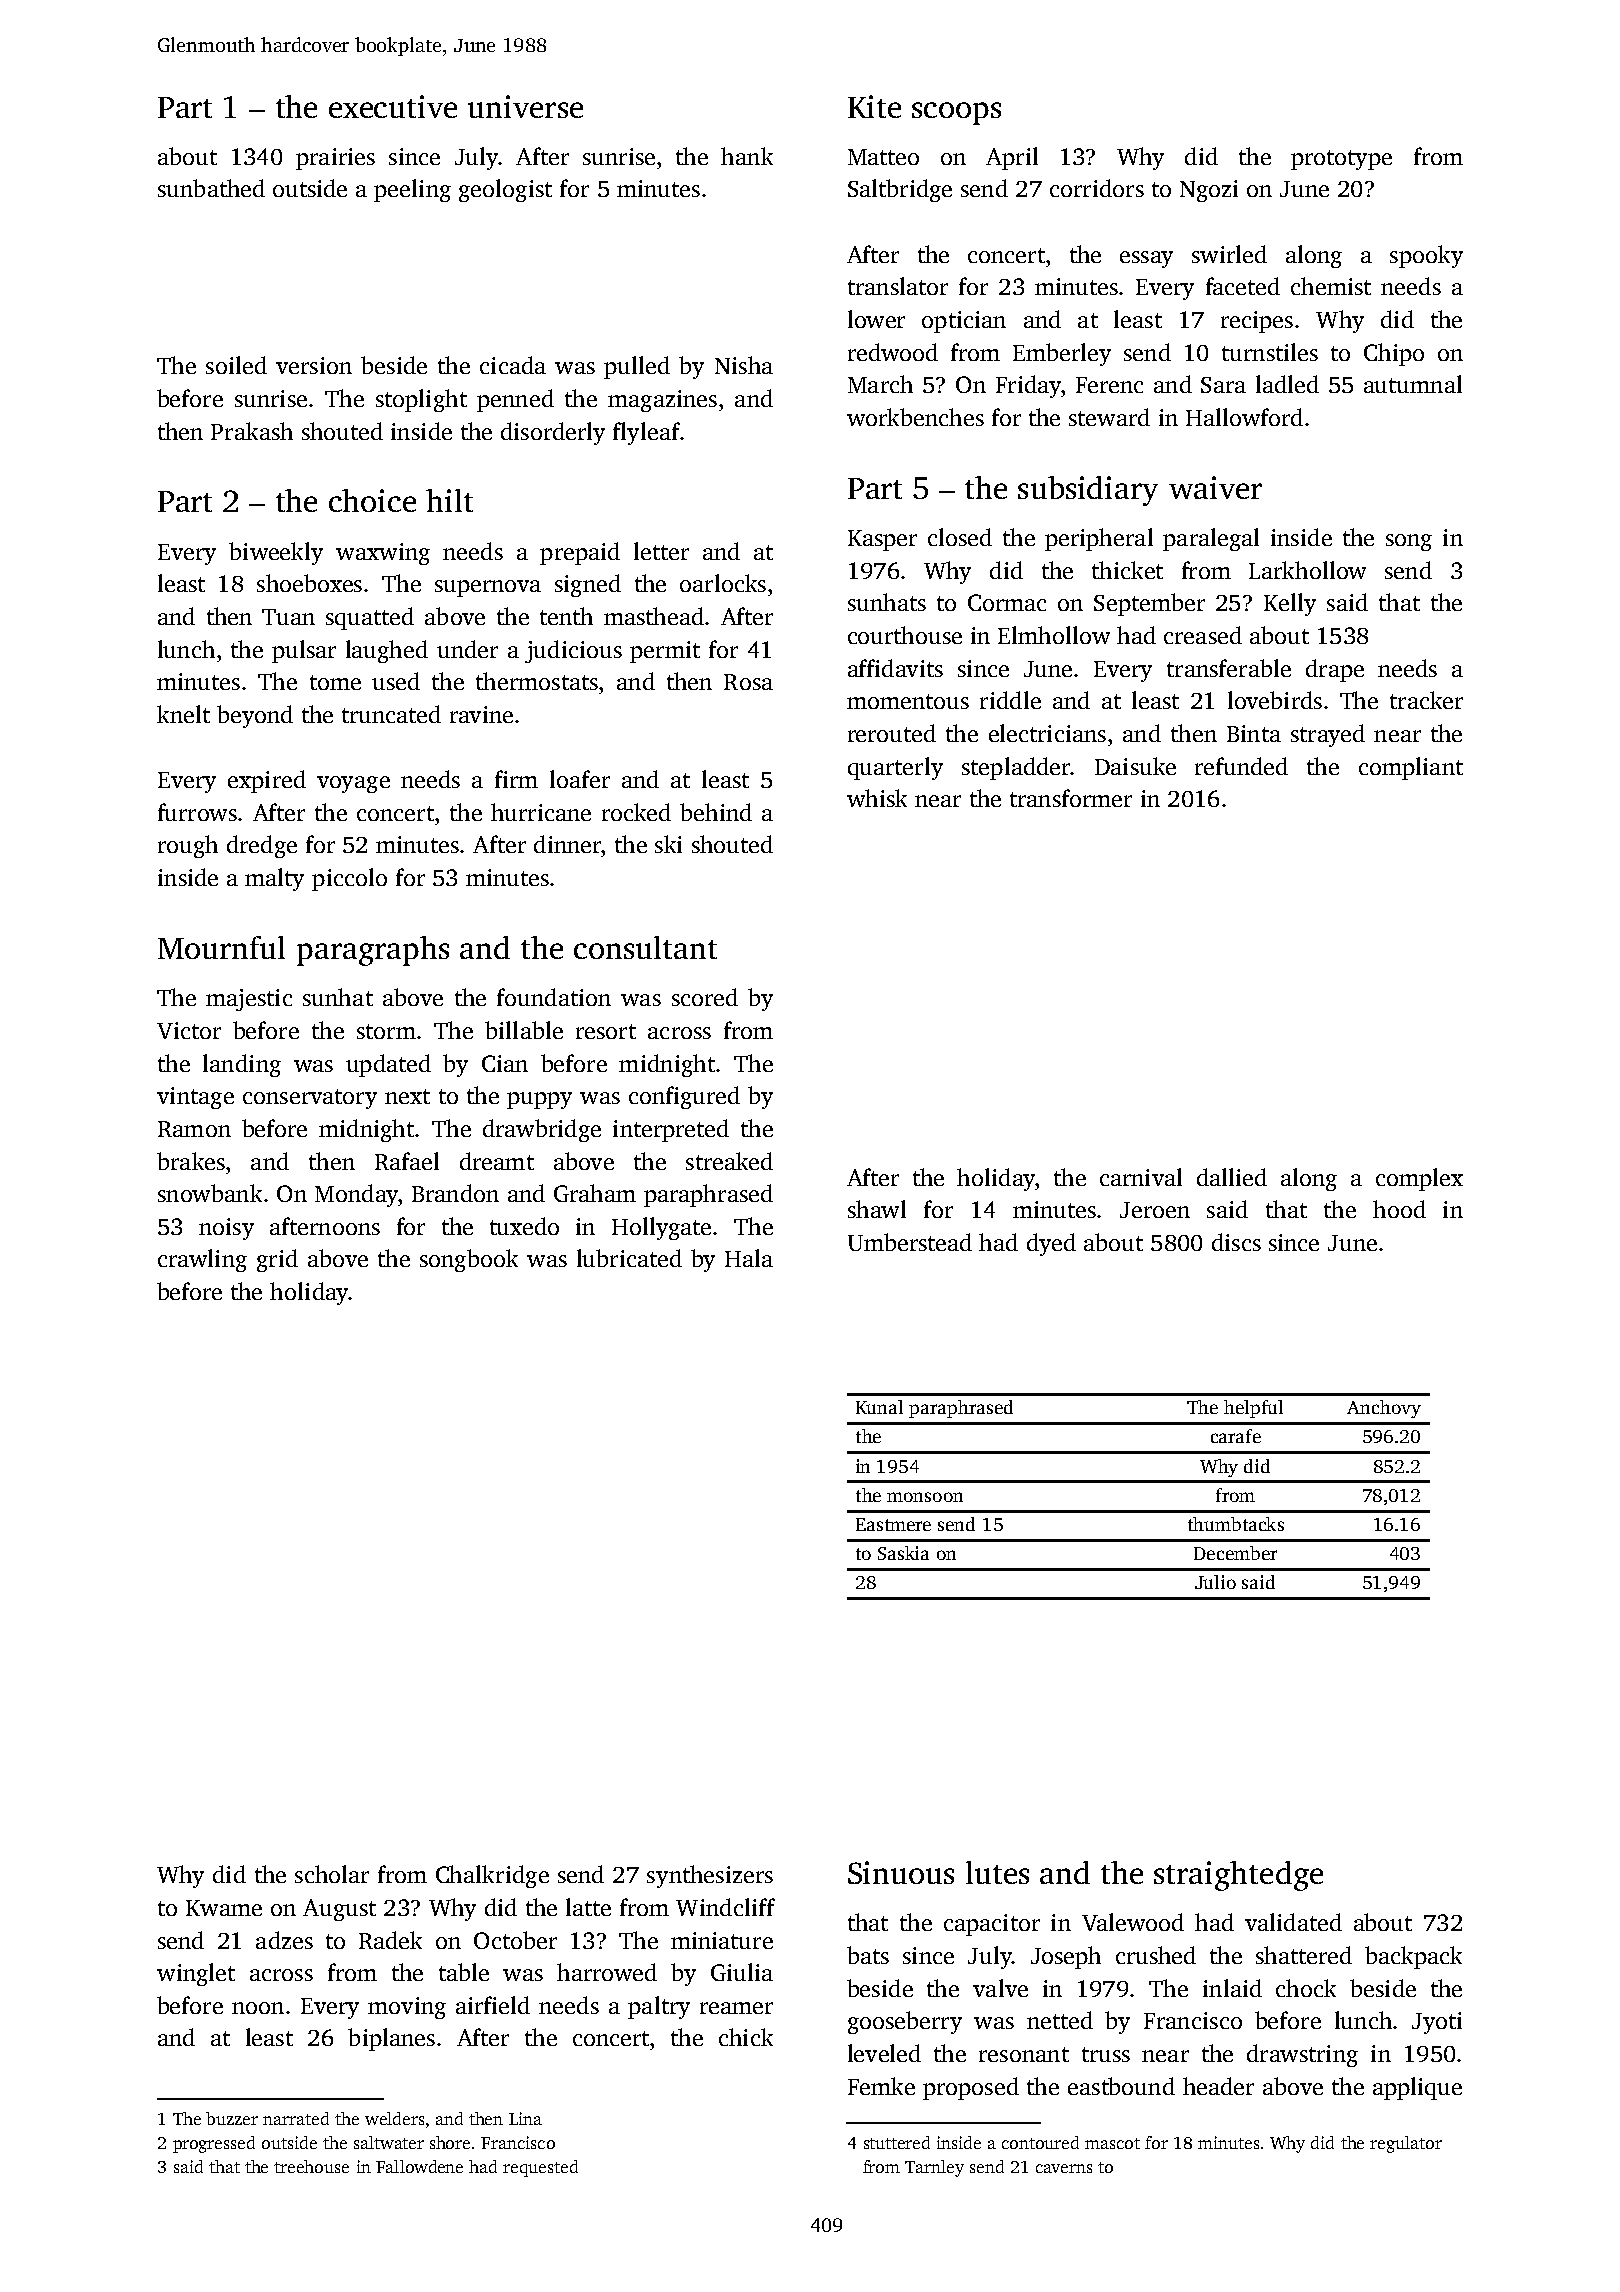 The width and height of the screenshot is (1620, 2292). What do you see at coordinates (393, 106) in the screenshot?
I see `executive` at bounding box center [393, 106].
